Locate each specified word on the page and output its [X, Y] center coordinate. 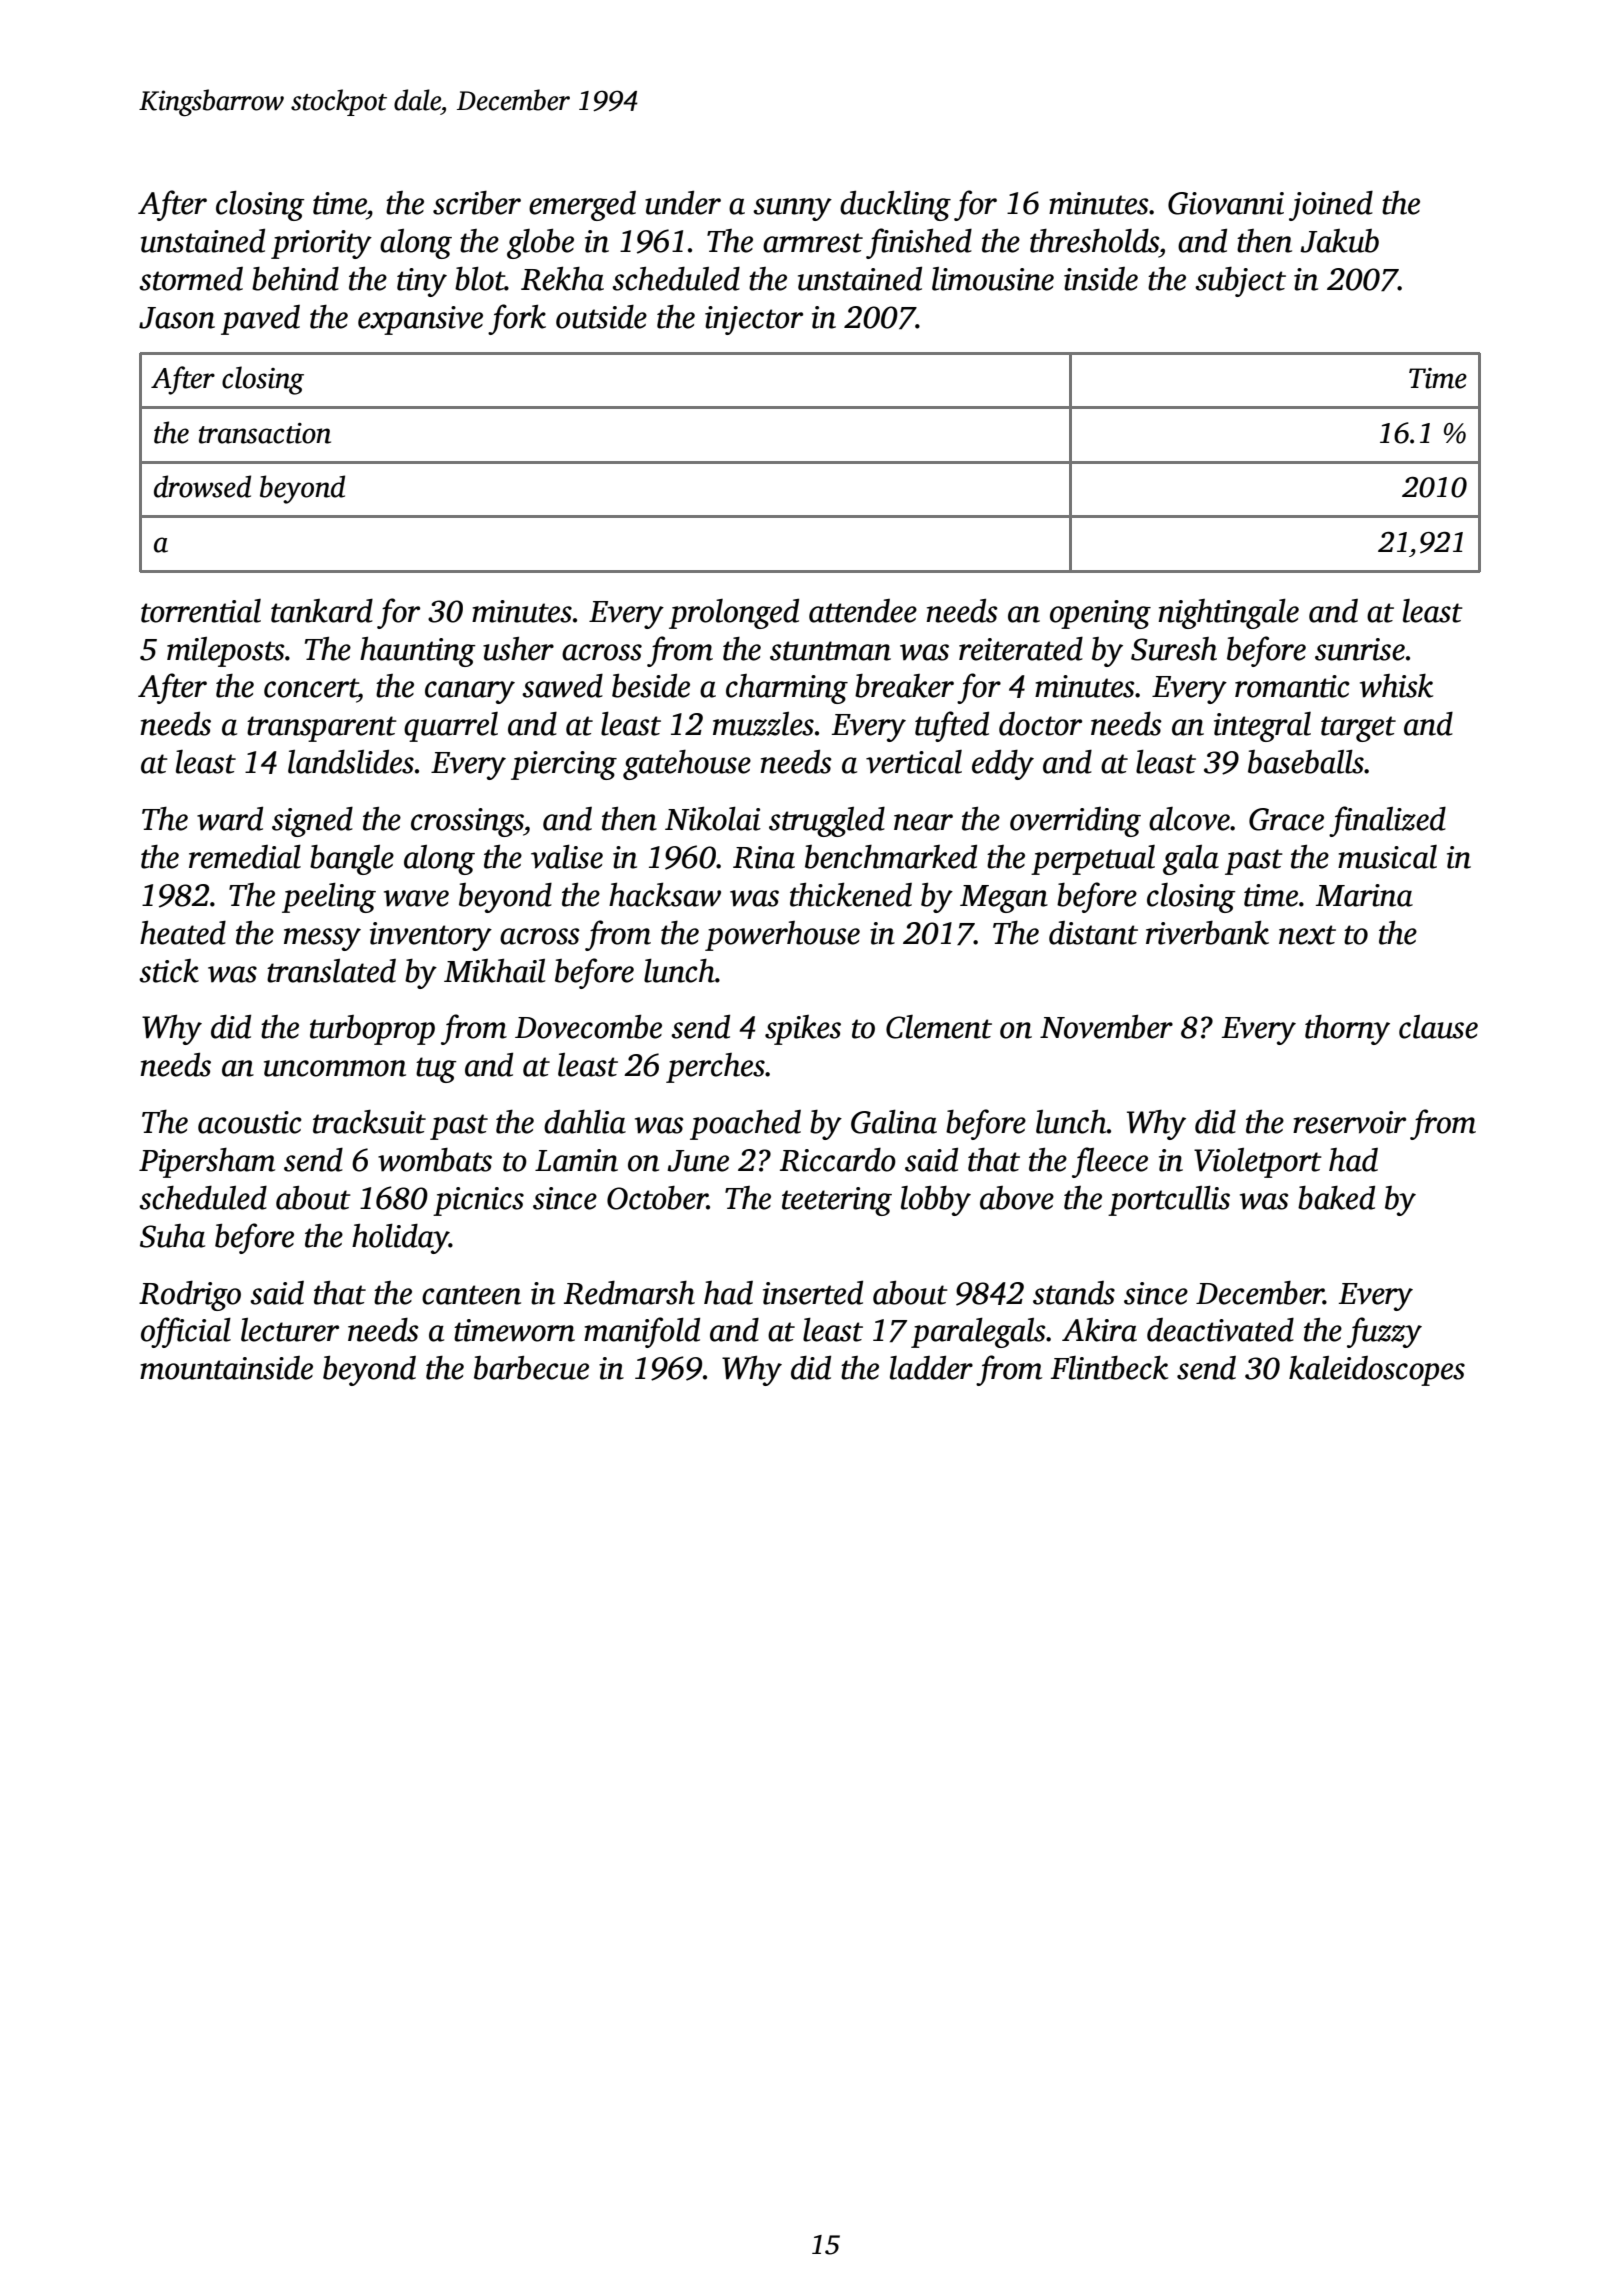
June [698, 1161]
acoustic [250, 1122]
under [683, 203]
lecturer [290, 1330]
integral [1262, 727]
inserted [813, 1293]
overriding [1075, 822]
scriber [477, 203]
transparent [322, 729]
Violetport [1258, 1163]
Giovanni [1226, 203]
